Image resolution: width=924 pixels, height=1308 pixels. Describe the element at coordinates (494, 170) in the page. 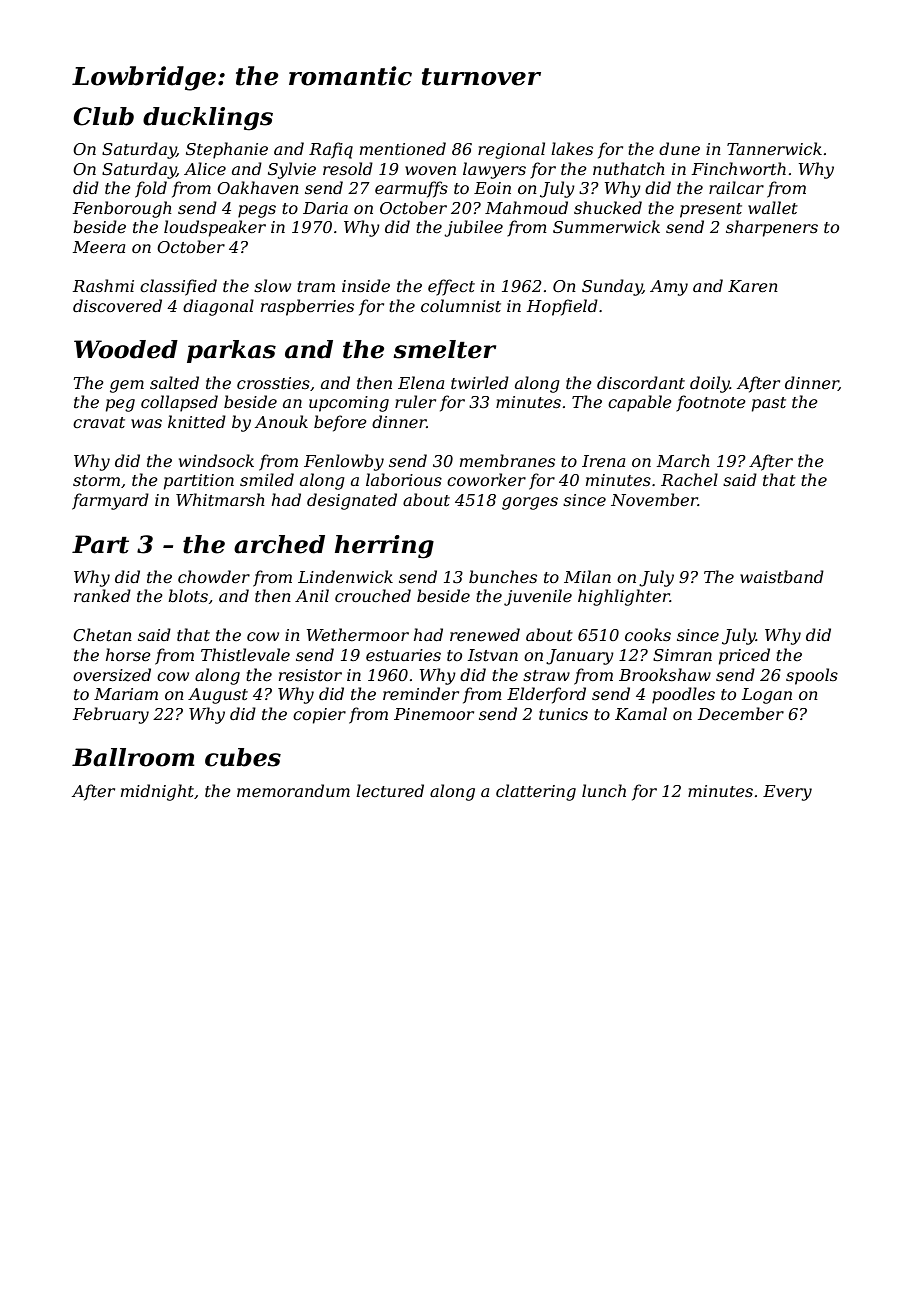

I see `lawyers` at that location.
